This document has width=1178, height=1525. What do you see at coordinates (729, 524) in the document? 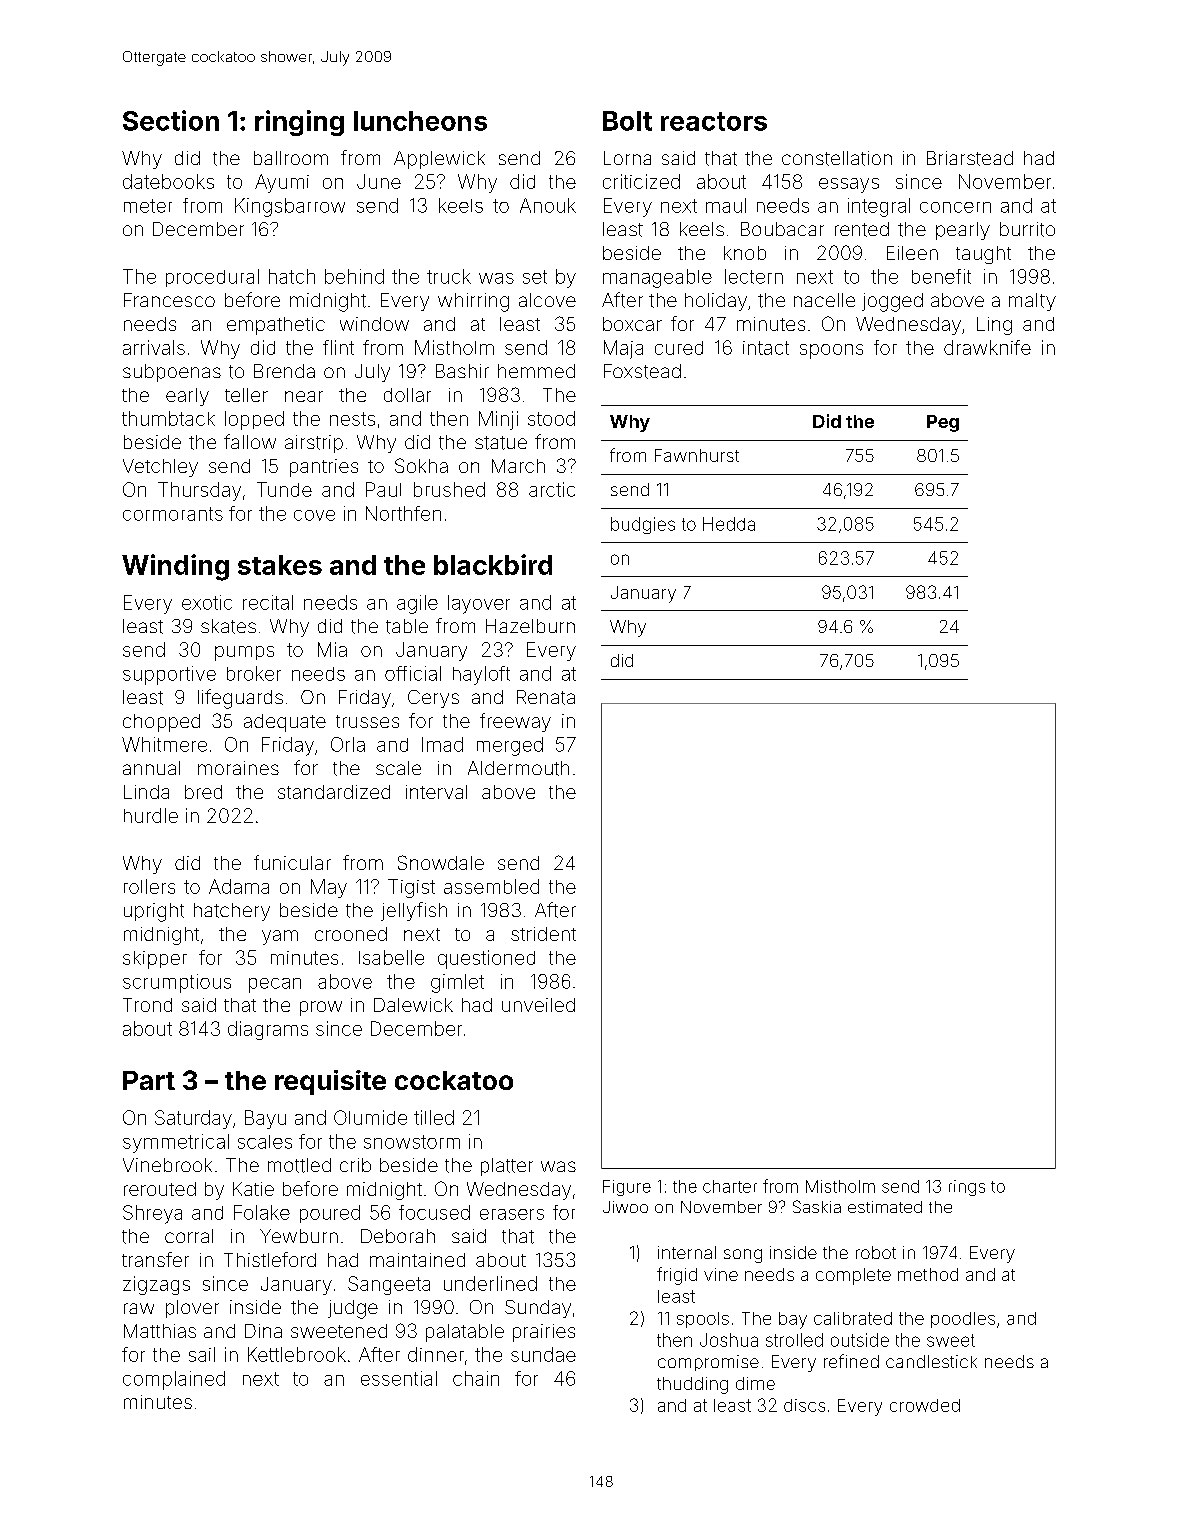
I see `Hedda` at bounding box center [729, 524].
